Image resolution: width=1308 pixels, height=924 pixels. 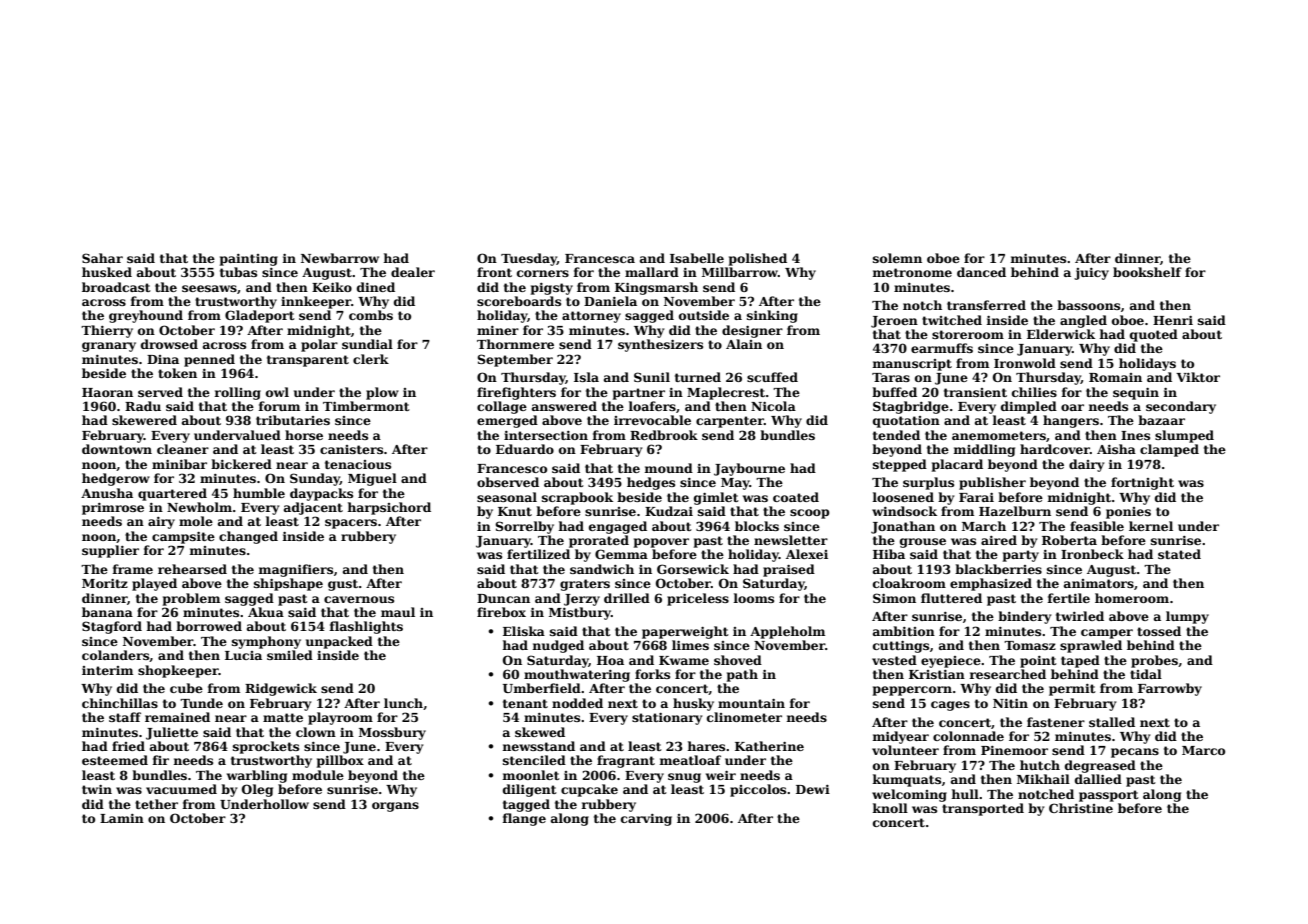 What do you see at coordinates (540, 732) in the document?
I see `skewed` at bounding box center [540, 732].
